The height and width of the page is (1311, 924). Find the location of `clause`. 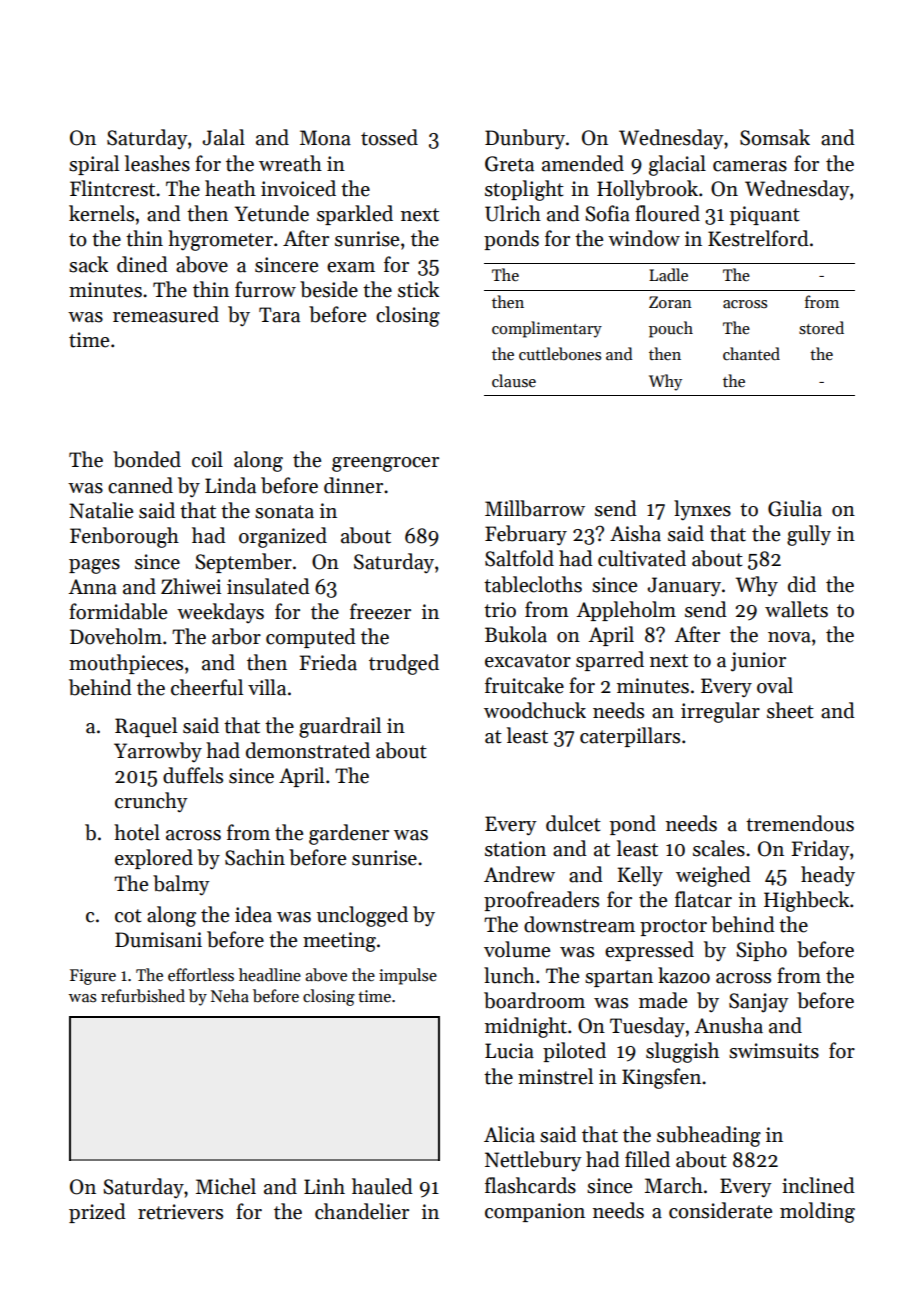

clause is located at coordinates (514, 380).
